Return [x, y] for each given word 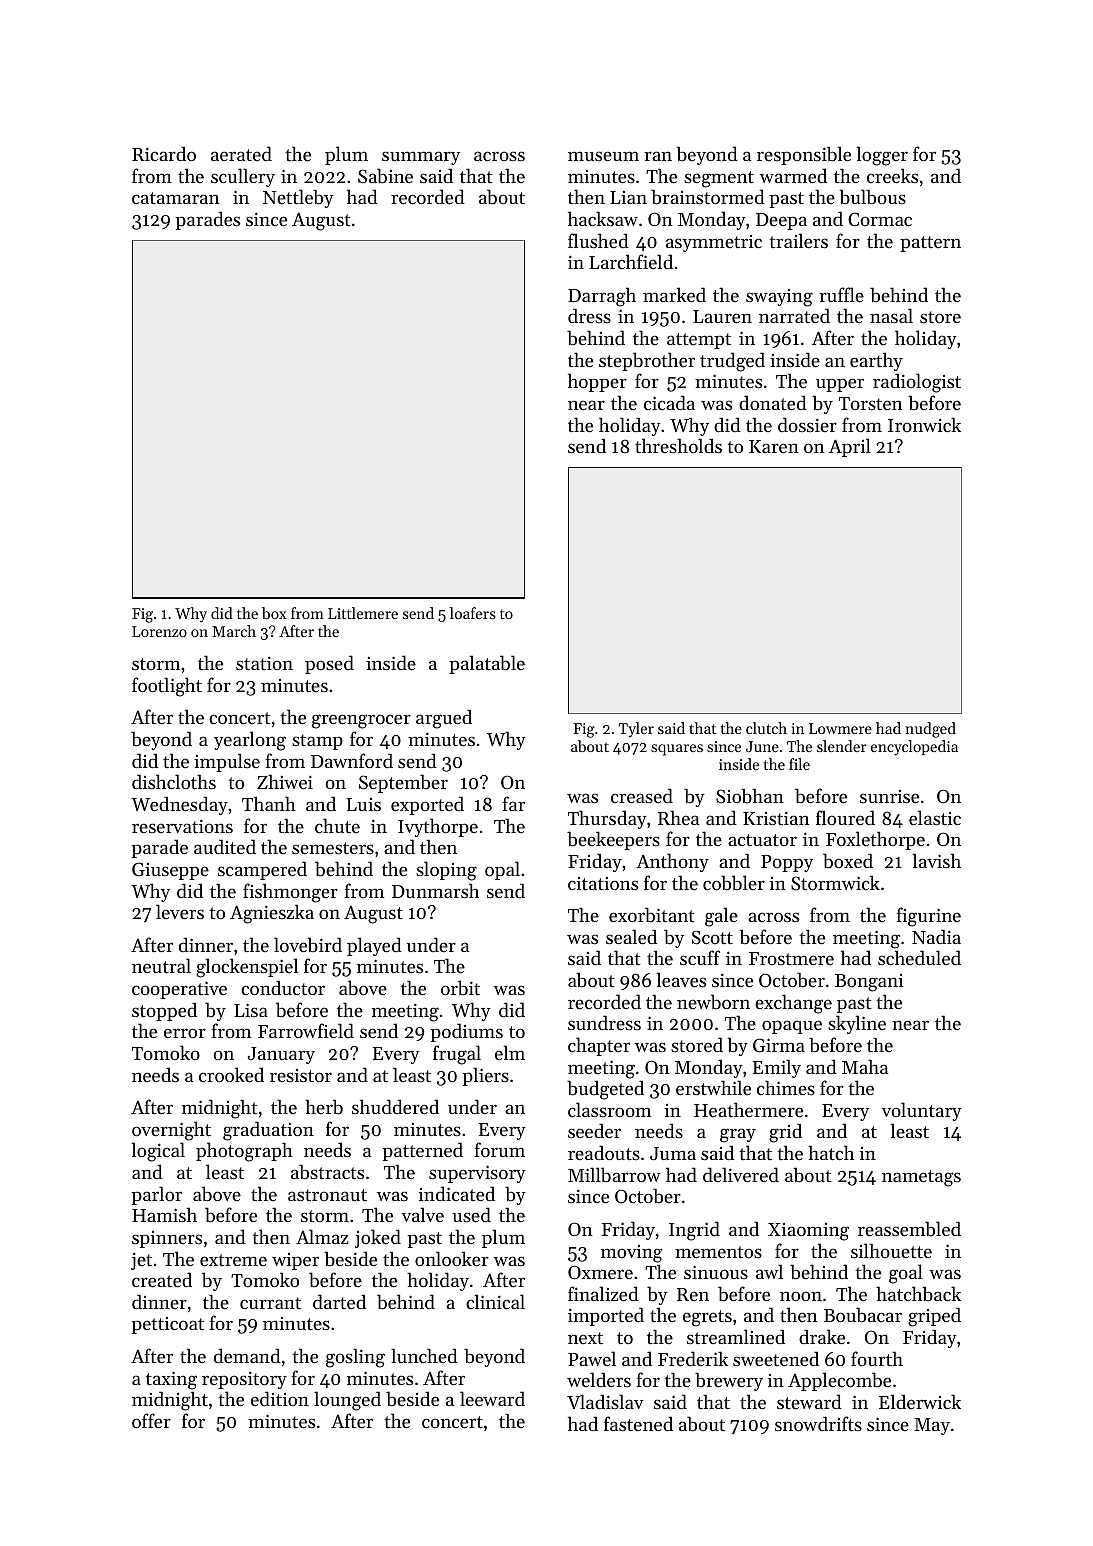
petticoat [168, 1325]
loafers [473, 613]
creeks [892, 175]
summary [421, 158]
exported [427, 805]
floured [845, 817]
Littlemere [363, 613]
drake [822, 1336]
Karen [774, 446]
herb [324, 1107]
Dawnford [352, 760]
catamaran [175, 198]
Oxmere [600, 1272]
